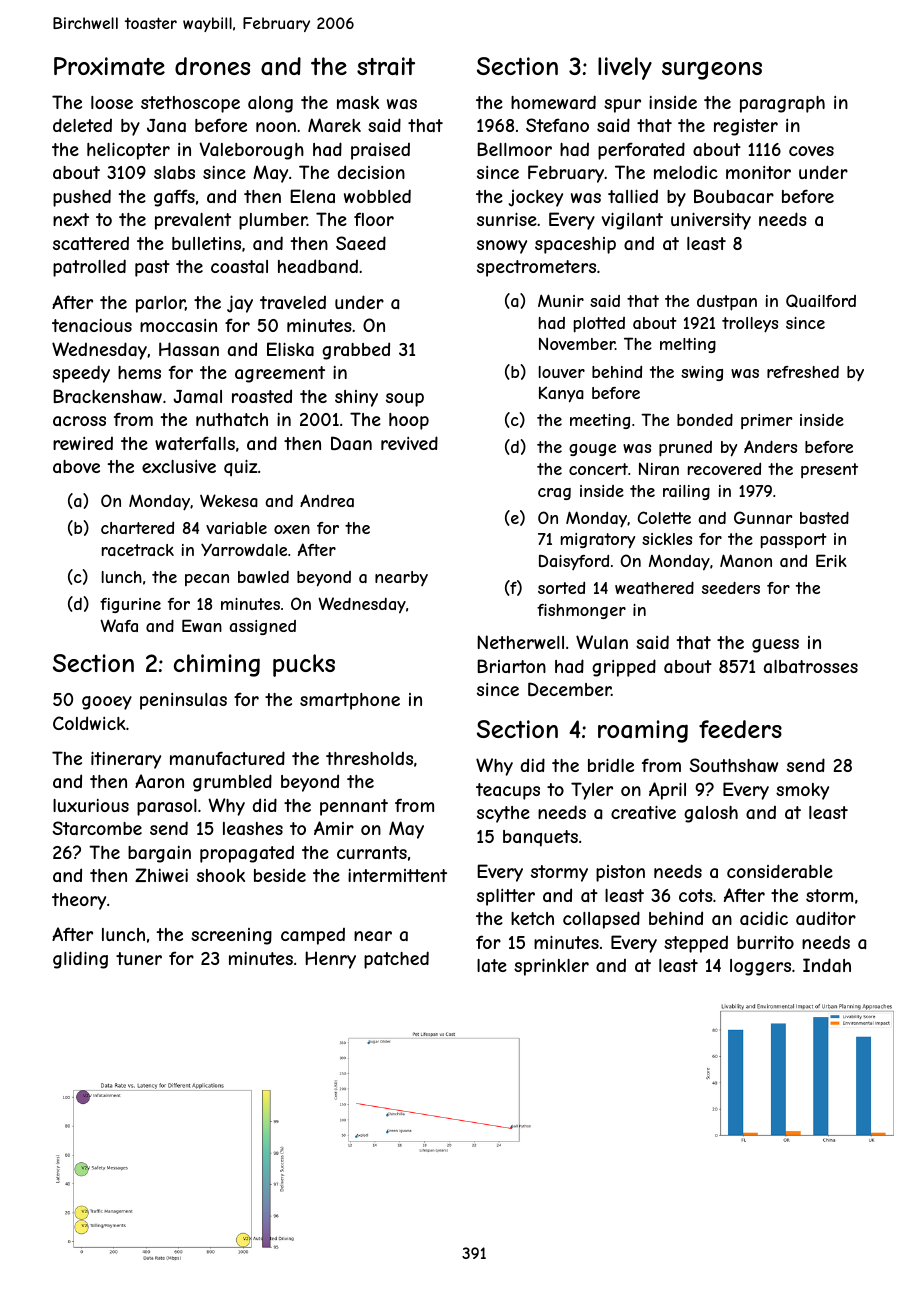  I want to click on recovered, so click(724, 468).
